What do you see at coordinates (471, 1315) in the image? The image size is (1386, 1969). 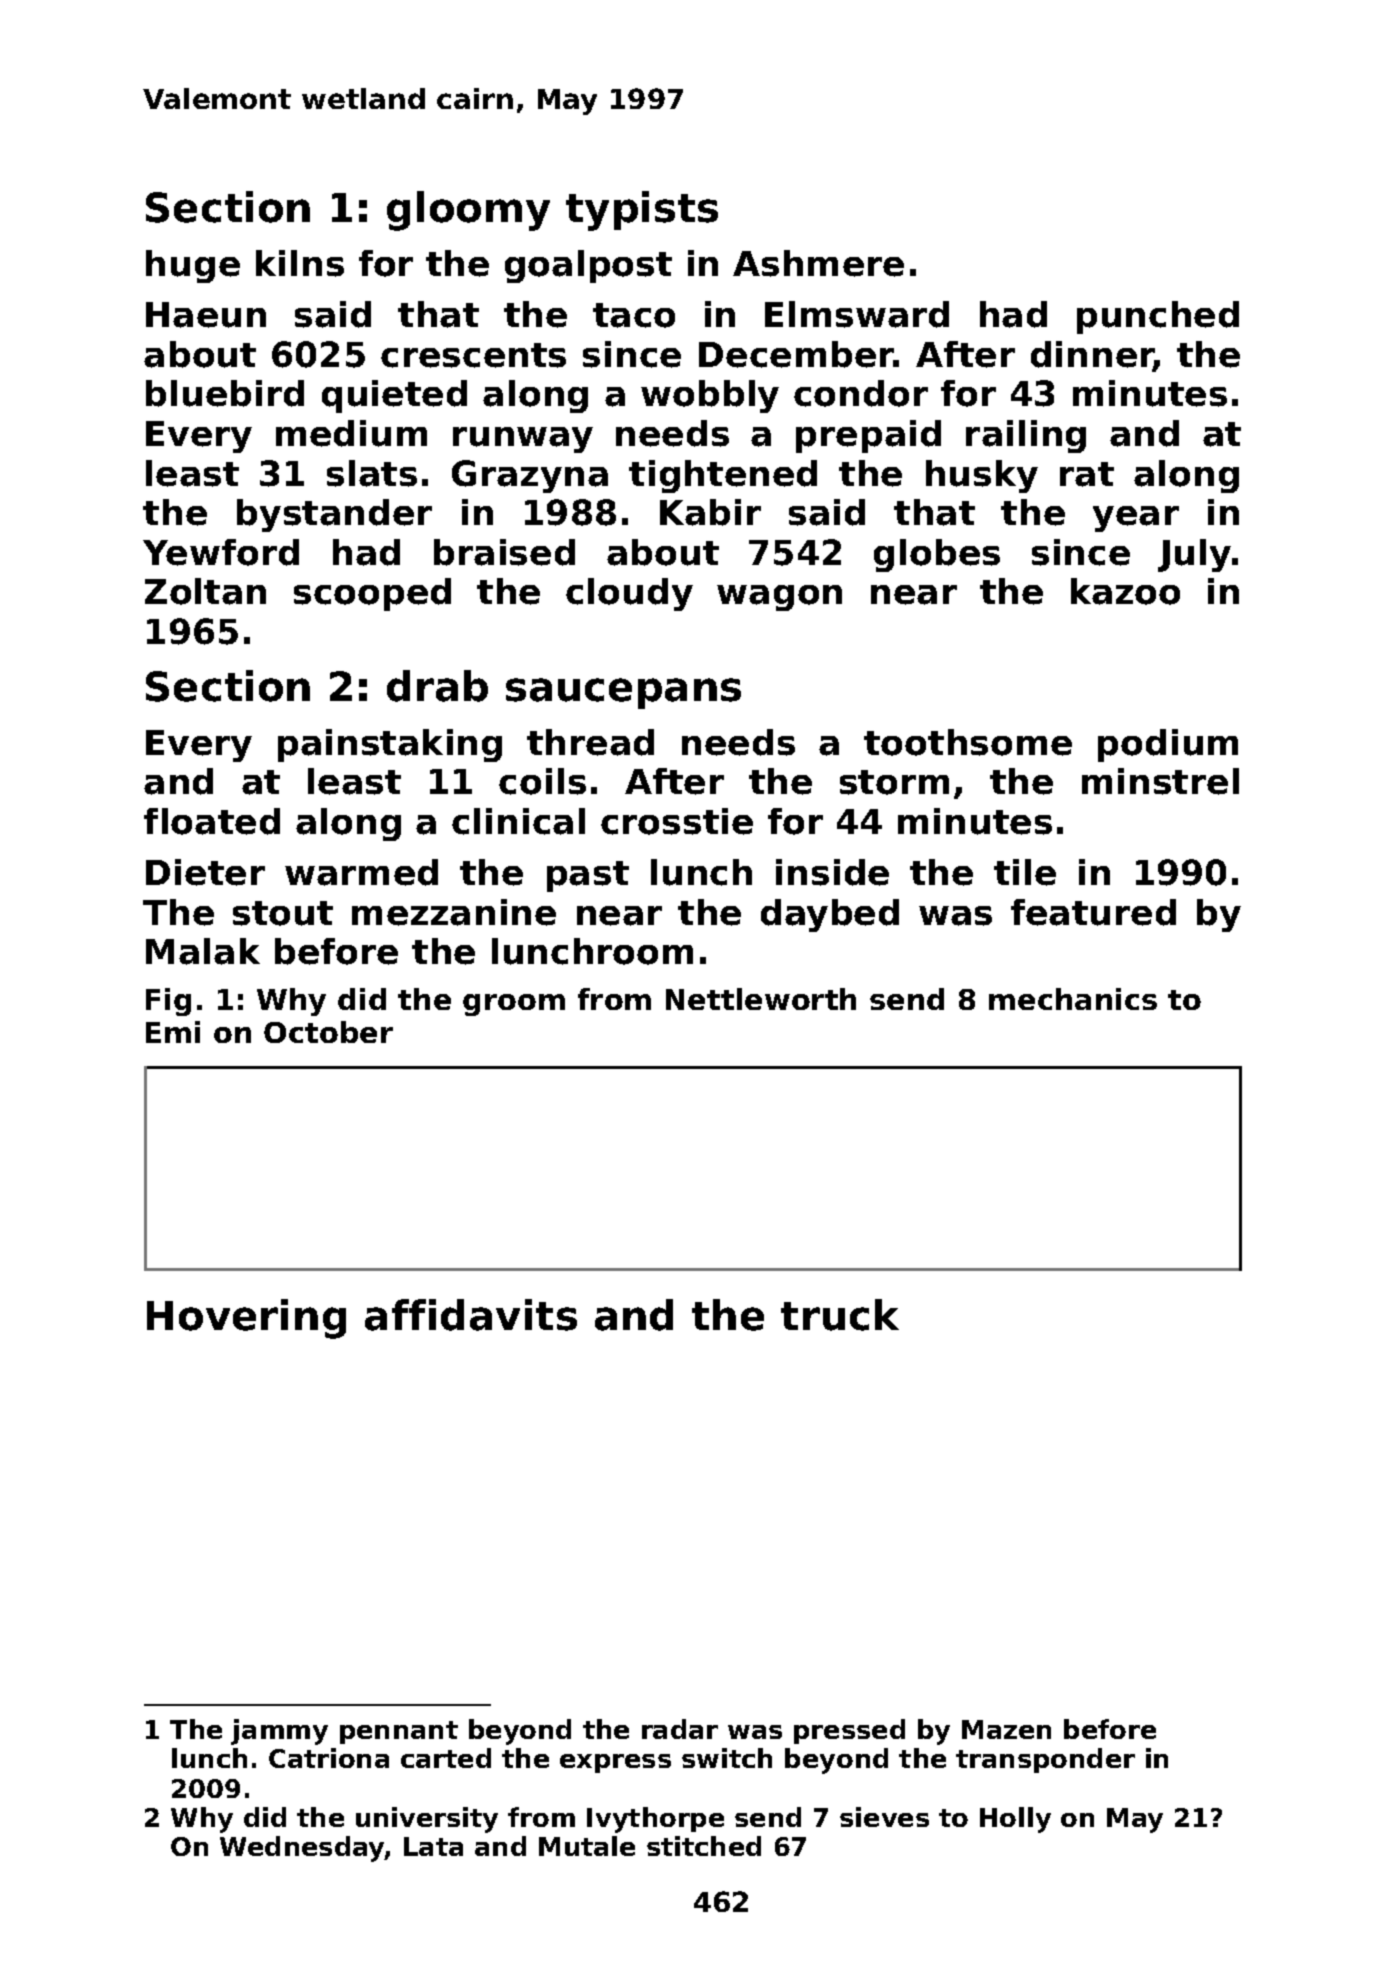 I see `affidavits` at bounding box center [471, 1315].
